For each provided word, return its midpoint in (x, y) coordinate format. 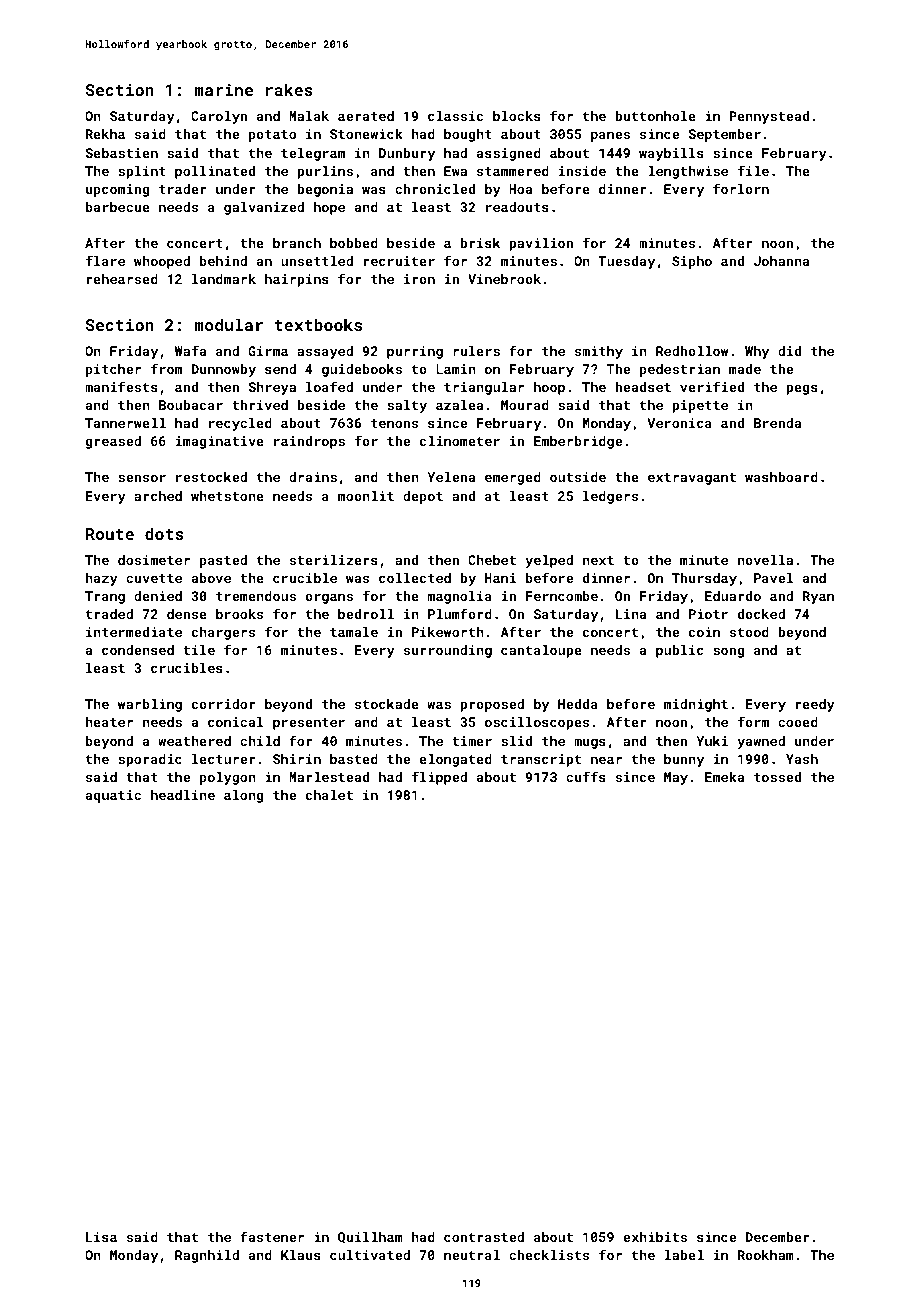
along (244, 796)
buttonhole (655, 116)
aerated (366, 116)
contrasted (484, 1237)
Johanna (781, 261)
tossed (777, 777)
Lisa (101, 1237)
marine (224, 90)
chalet (329, 795)
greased (113, 442)
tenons (394, 423)
